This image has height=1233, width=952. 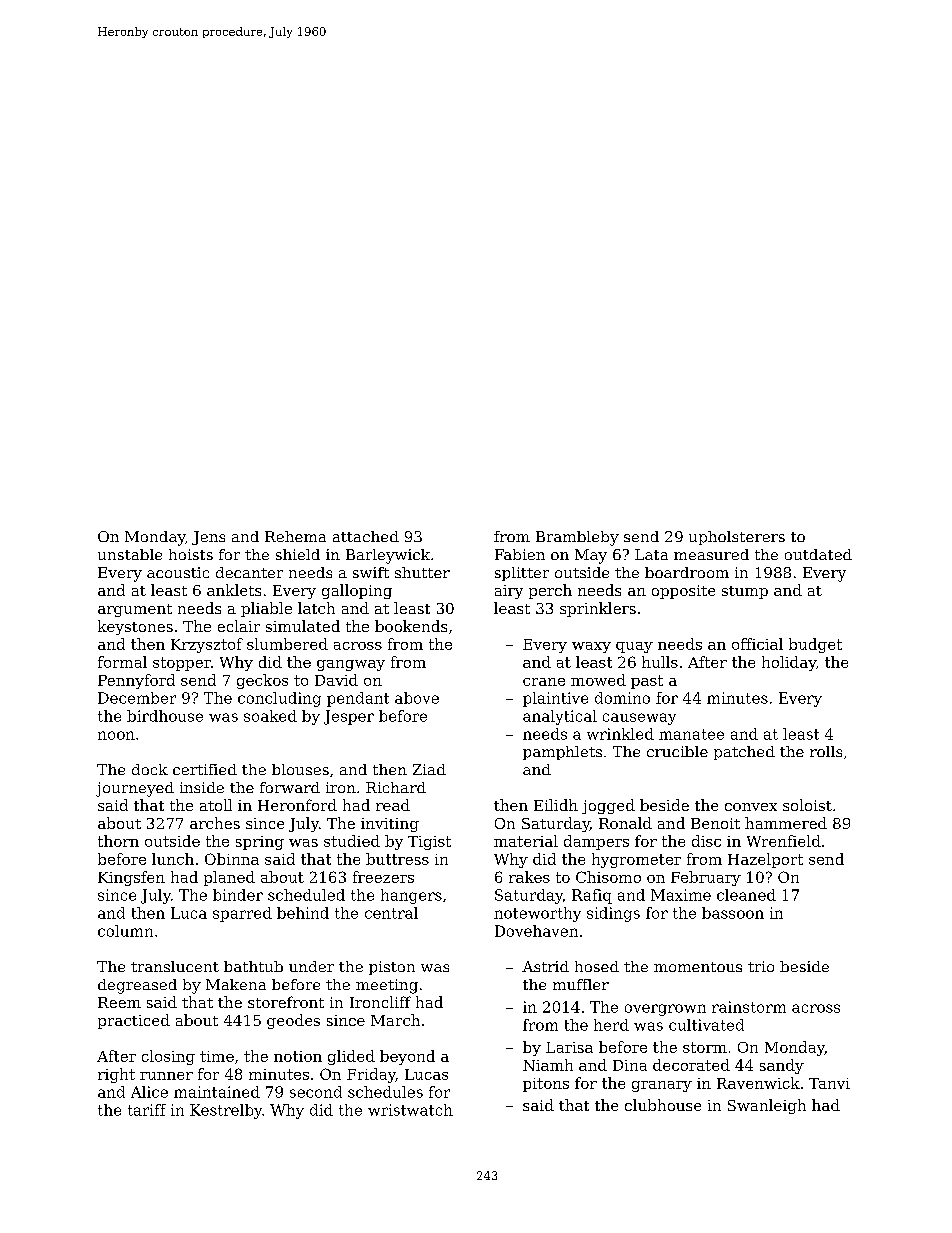 I want to click on waxy, so click(x=591, y=647).
